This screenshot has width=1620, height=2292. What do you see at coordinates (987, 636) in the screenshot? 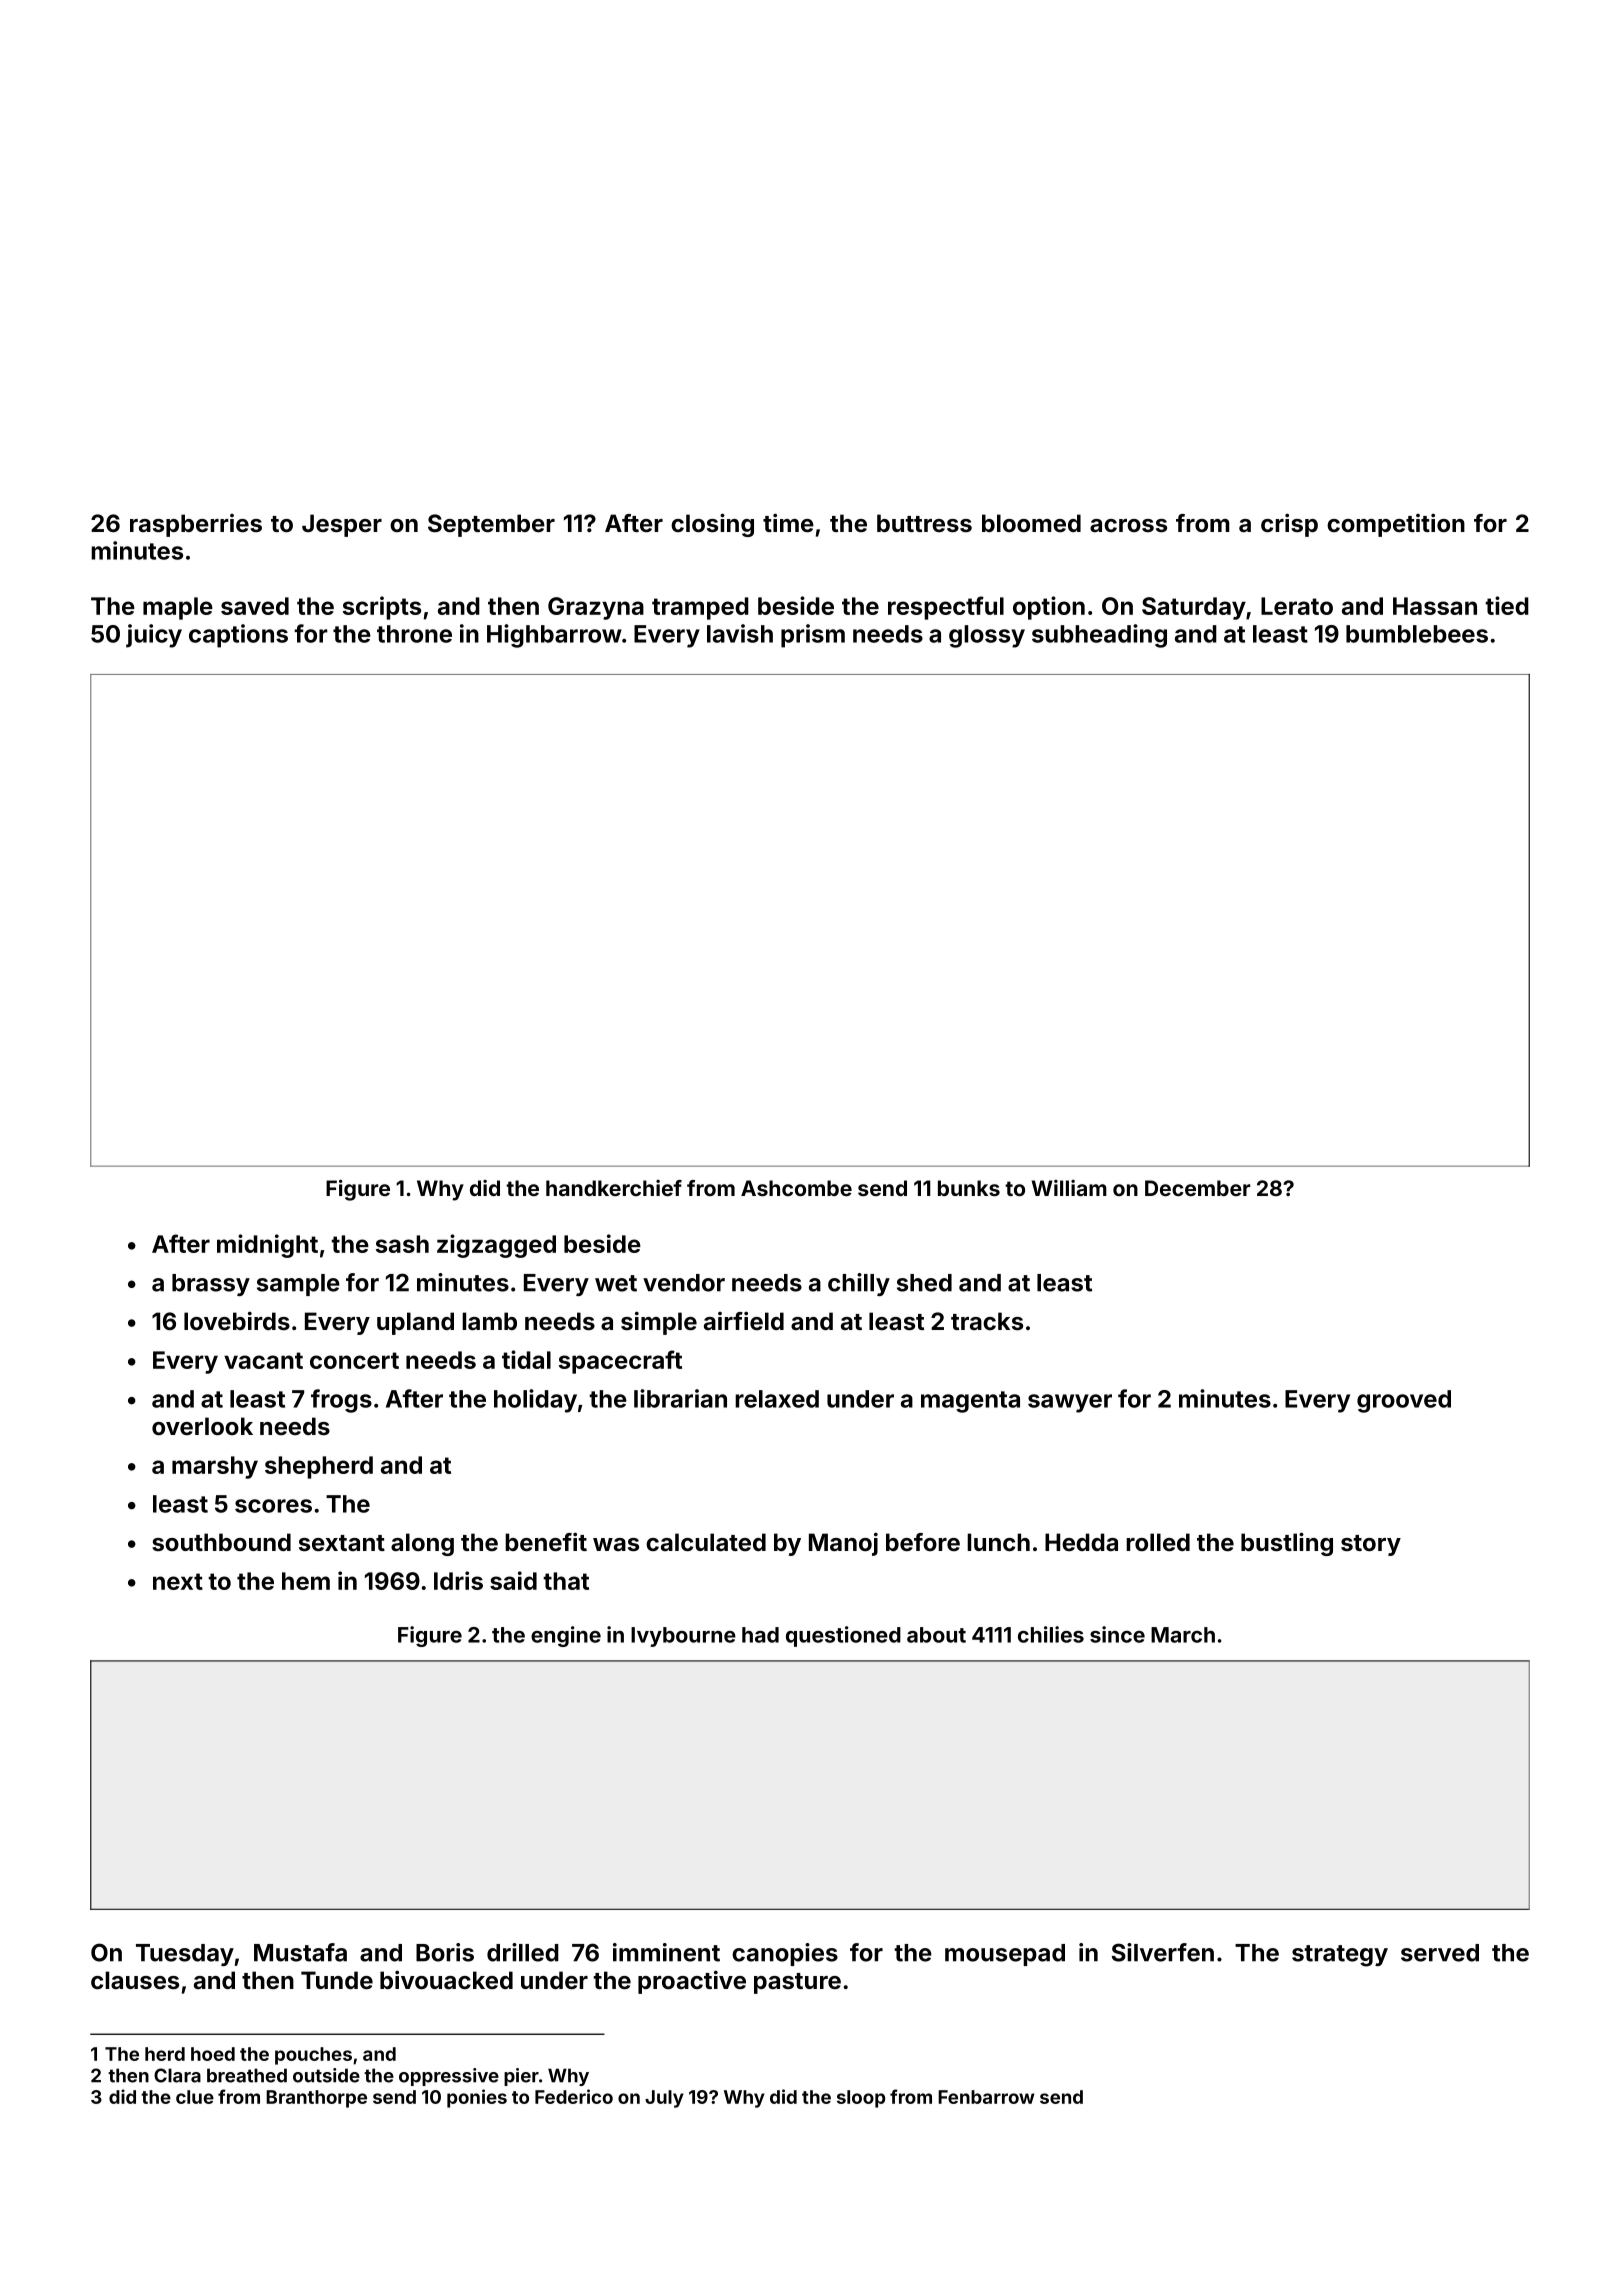
I see `glossy` at bounding box center [987, 636].
